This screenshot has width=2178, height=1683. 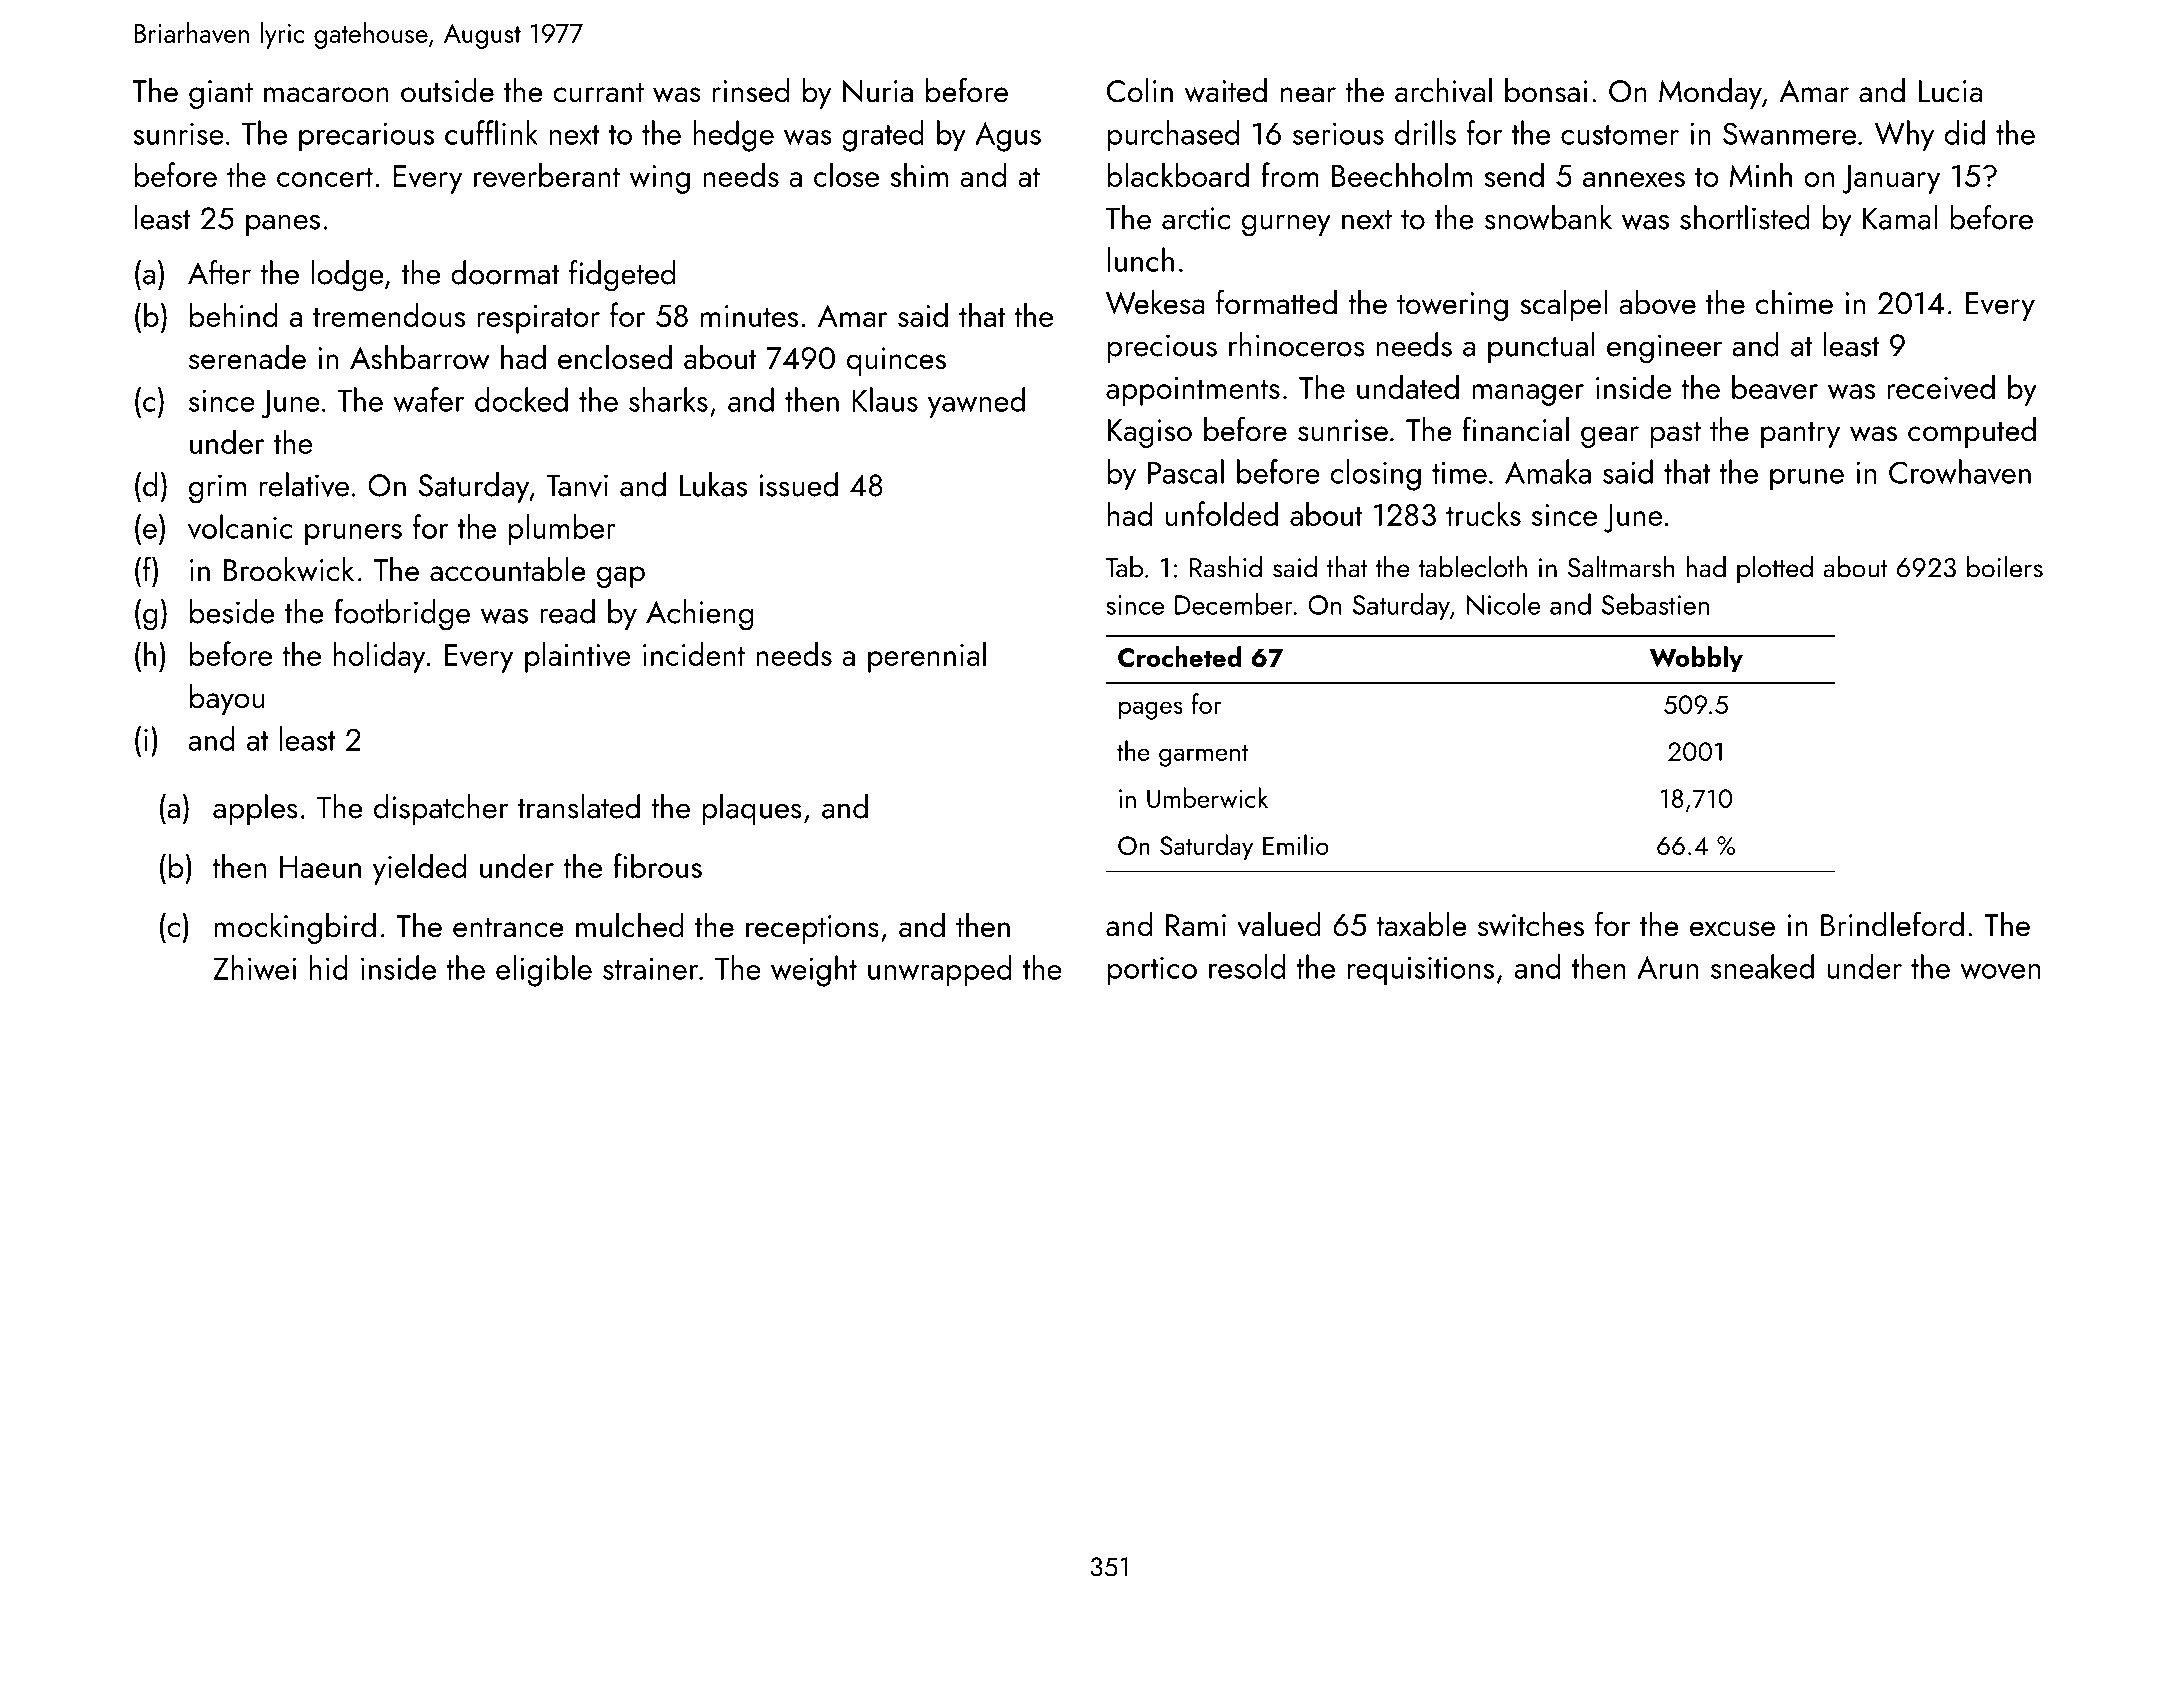 I want to click on eligible, so click(x=544, y=971).
